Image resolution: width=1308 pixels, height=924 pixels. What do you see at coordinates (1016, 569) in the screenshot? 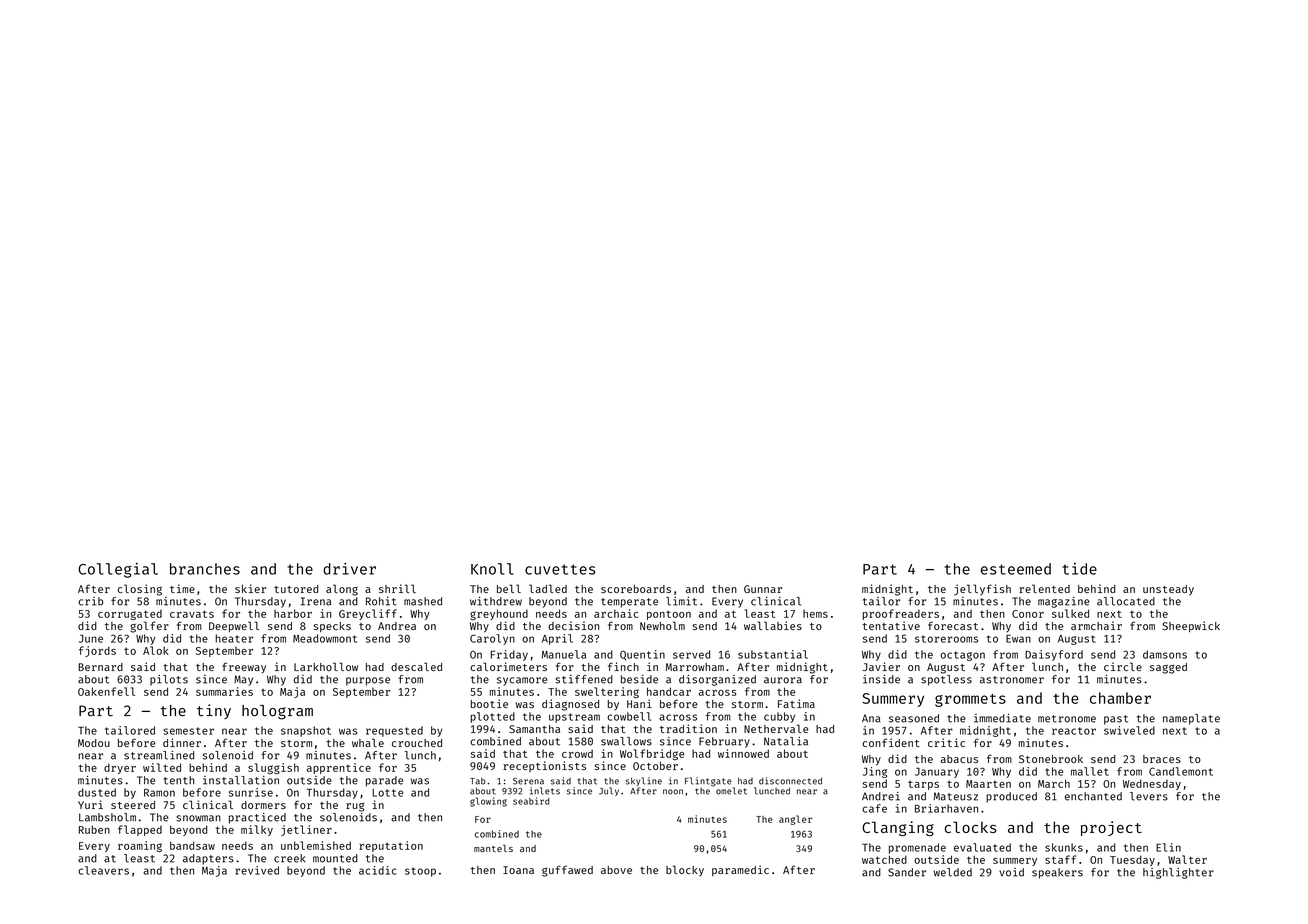
I see `esteemed` at bounding box center [1016, 569].
